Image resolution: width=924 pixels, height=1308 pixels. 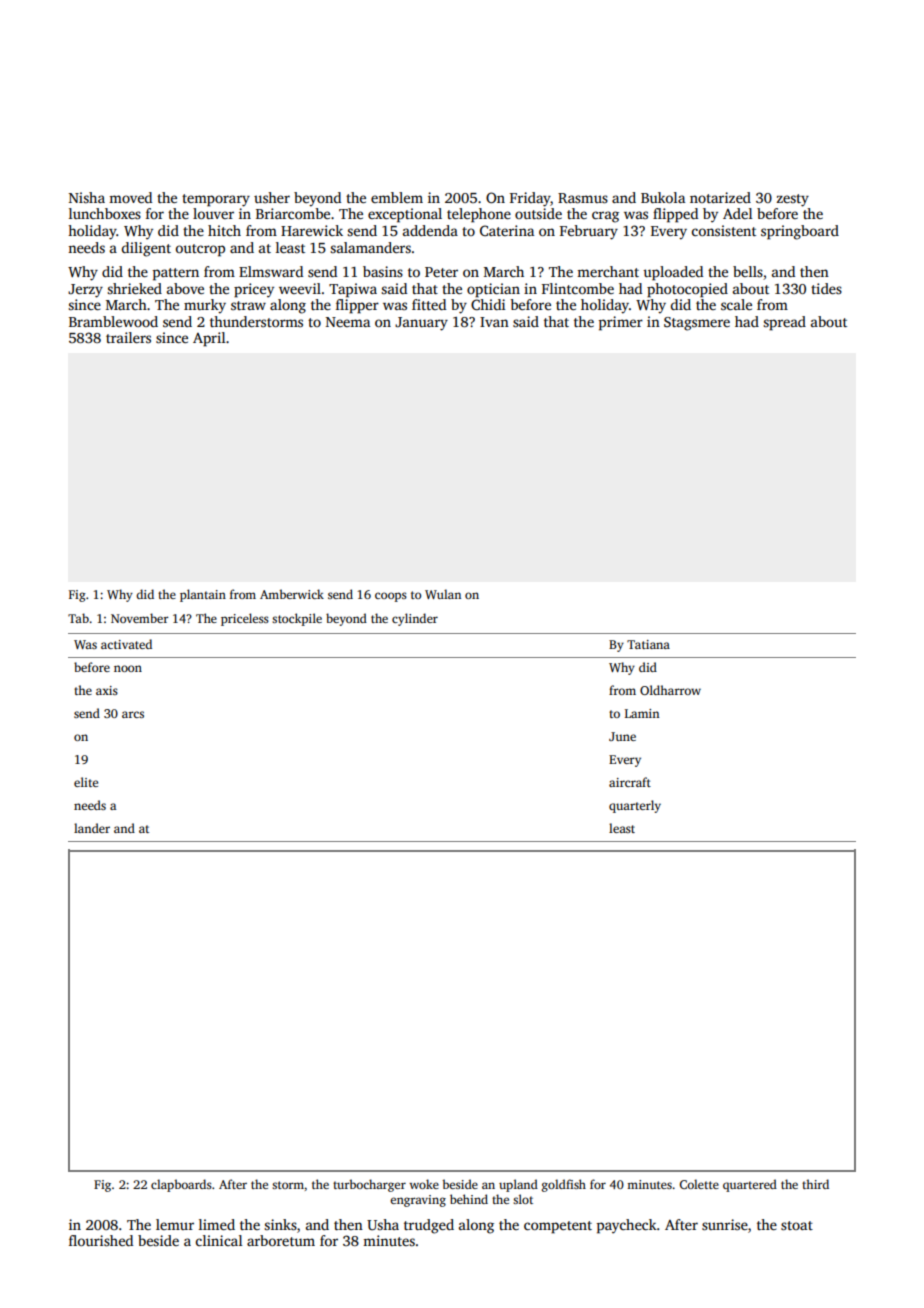 I want to click on emblem, so click(x=397, y=197).
